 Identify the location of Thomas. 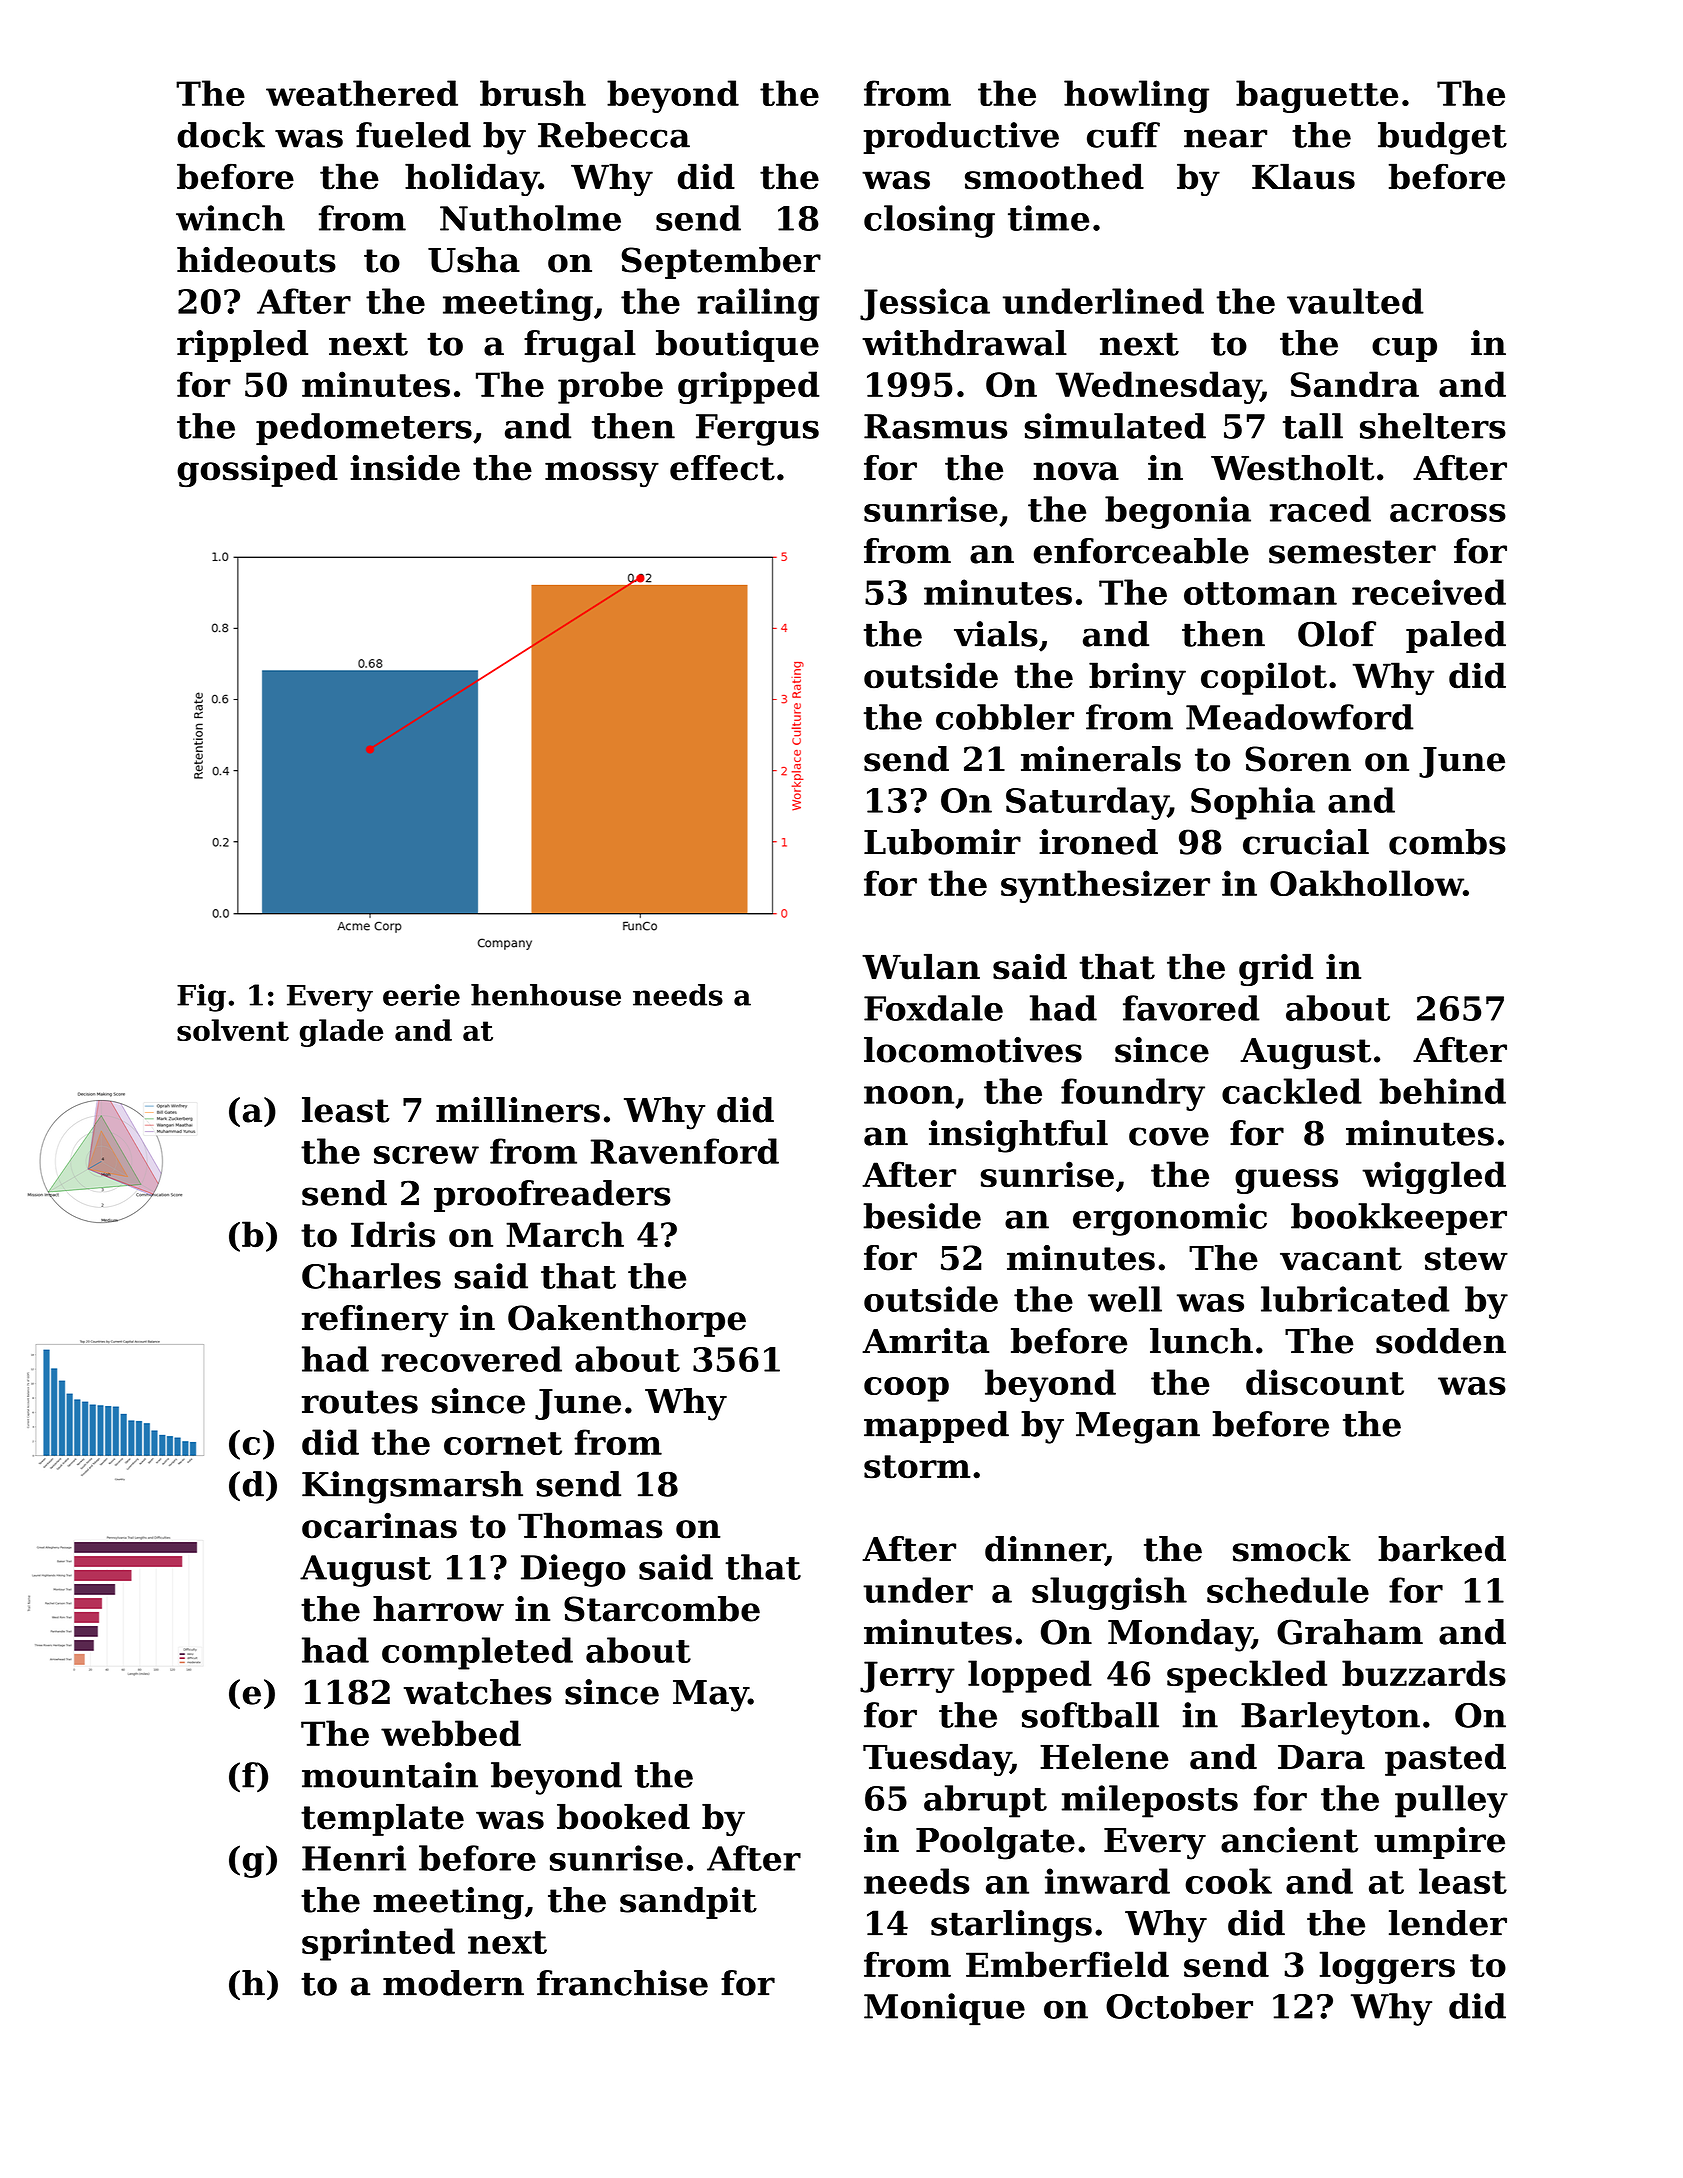
(590, 1525).
